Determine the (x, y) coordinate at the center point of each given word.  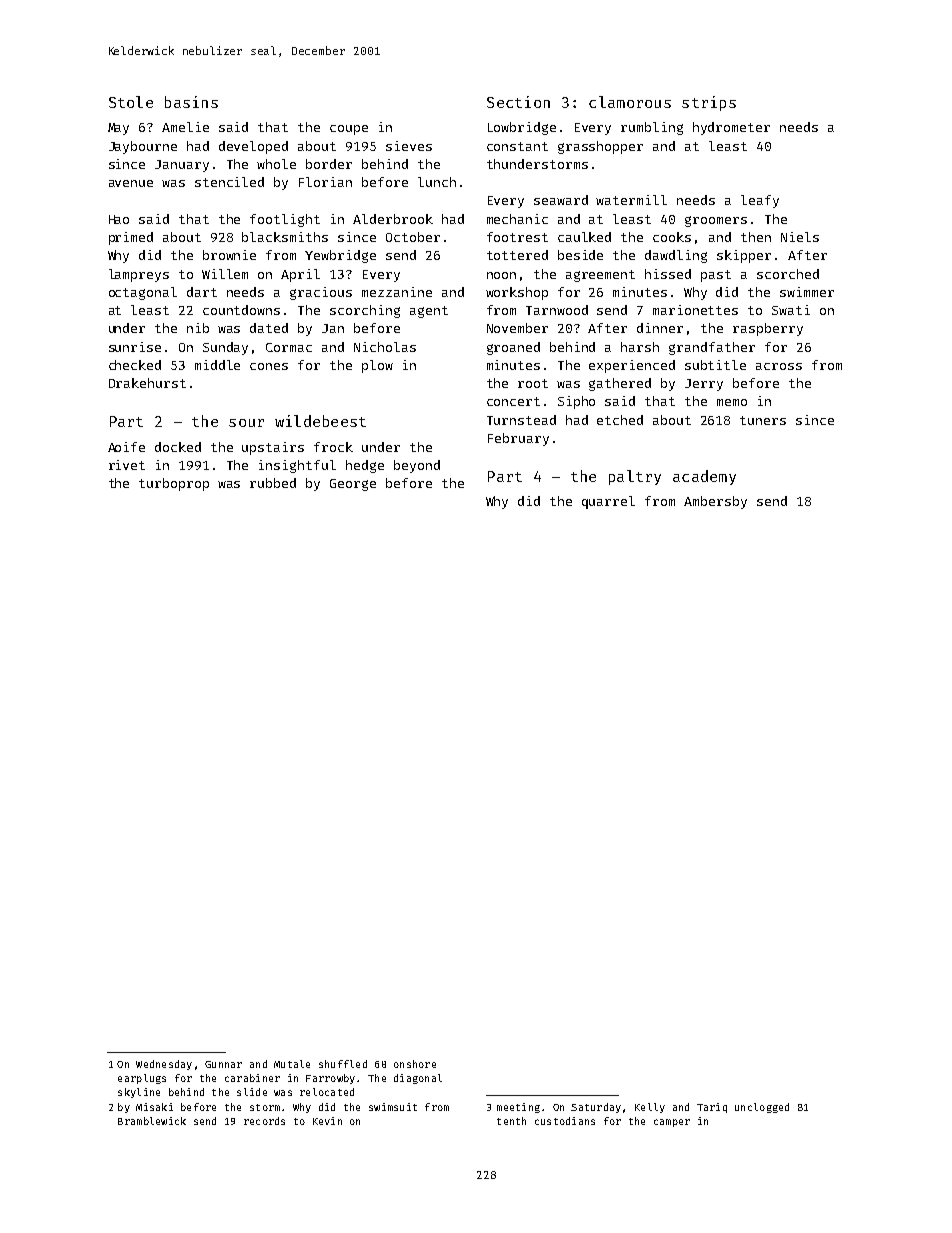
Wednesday (164, 1065)
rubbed (273, 483)
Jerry (704, 385)
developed (253, 147)
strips (709, 103)
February (518, 439)
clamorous (630, 102)
